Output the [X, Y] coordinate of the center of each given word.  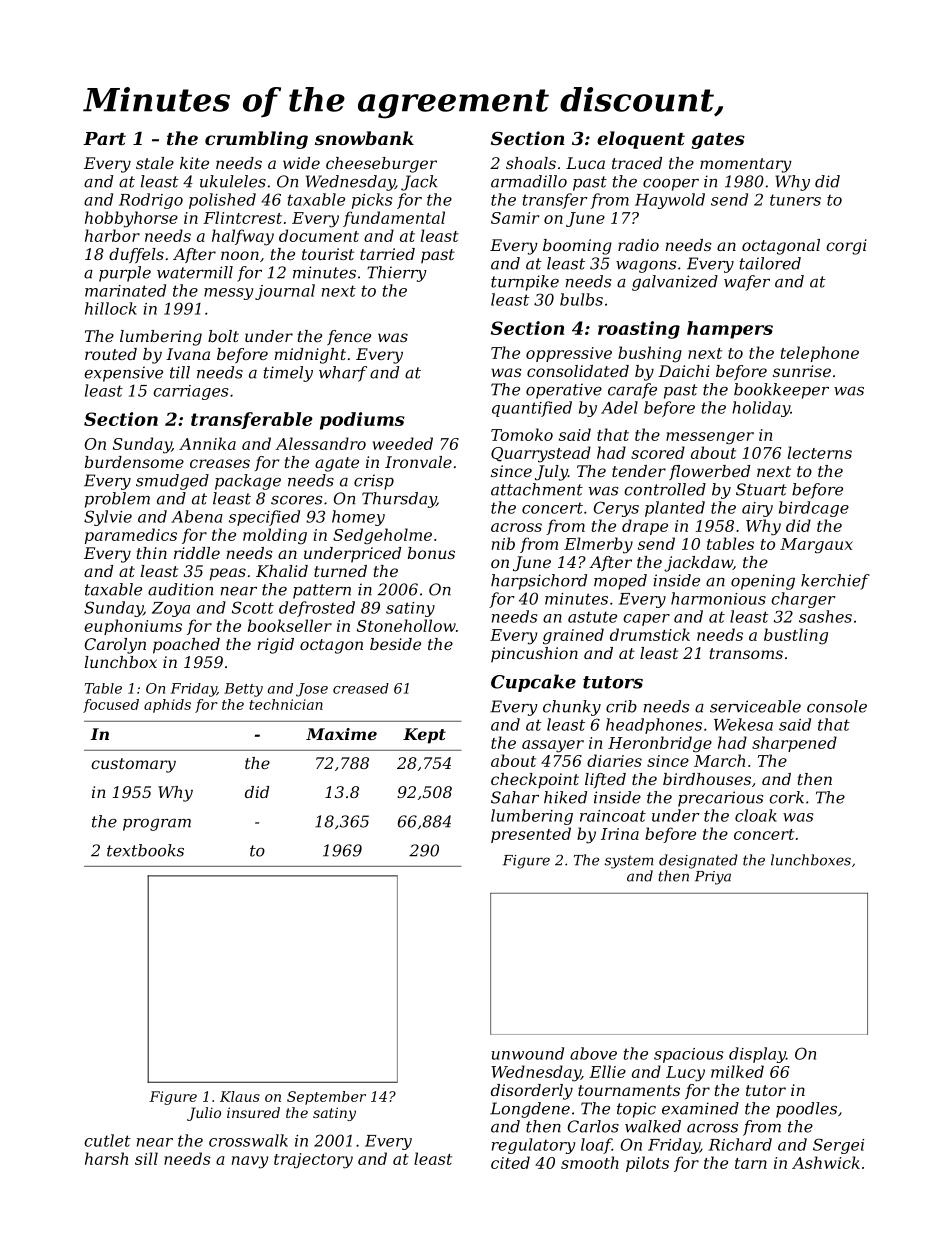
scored [658, 452]
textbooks [145, 850]
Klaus [240, 1096]
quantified [532, 409]
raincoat [613, 816]
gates [718, 141]
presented [531, 835]
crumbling [256, 140]
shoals [531, 163]
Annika [207, 443]
